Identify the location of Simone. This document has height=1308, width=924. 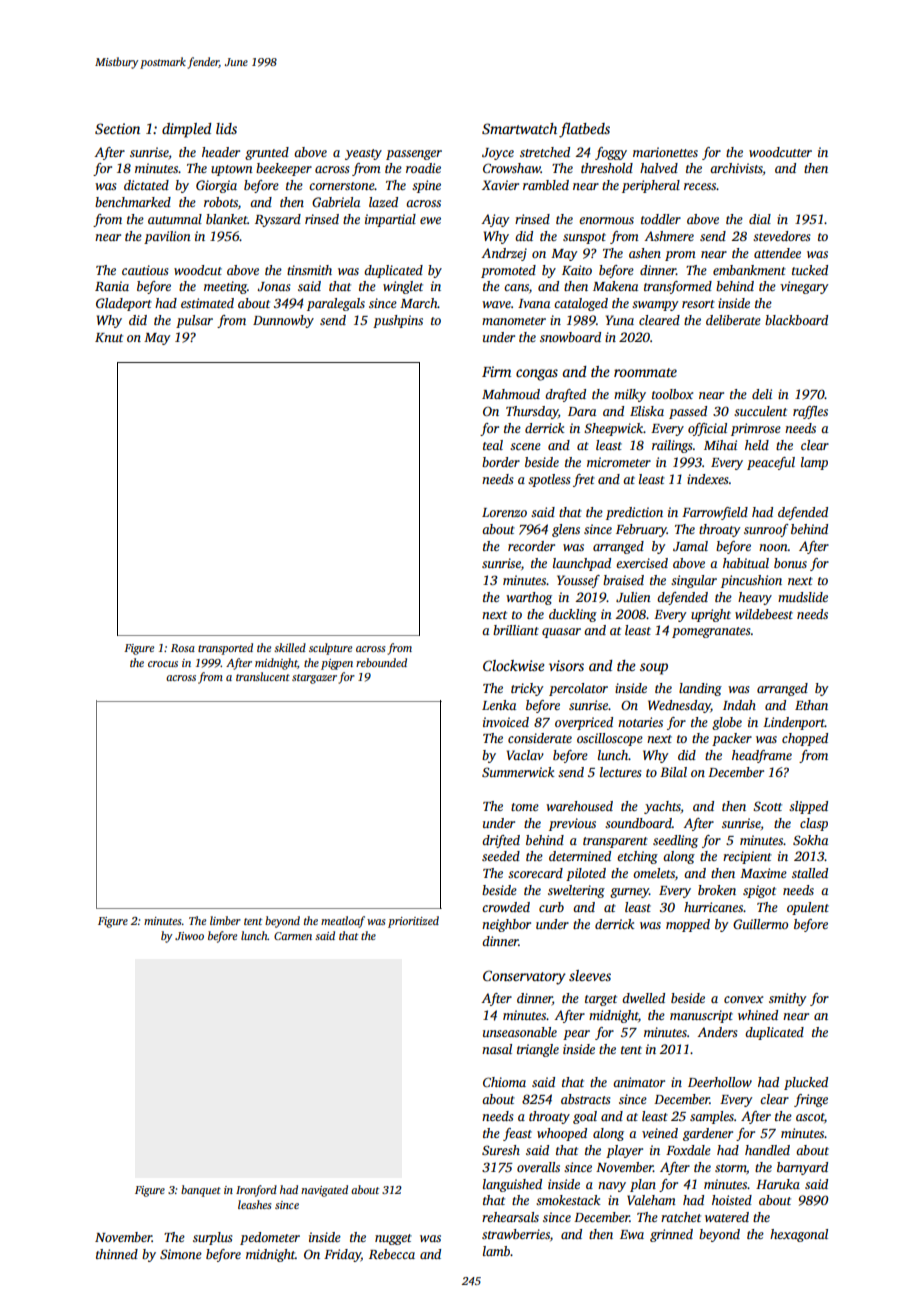
(181, 1254).
